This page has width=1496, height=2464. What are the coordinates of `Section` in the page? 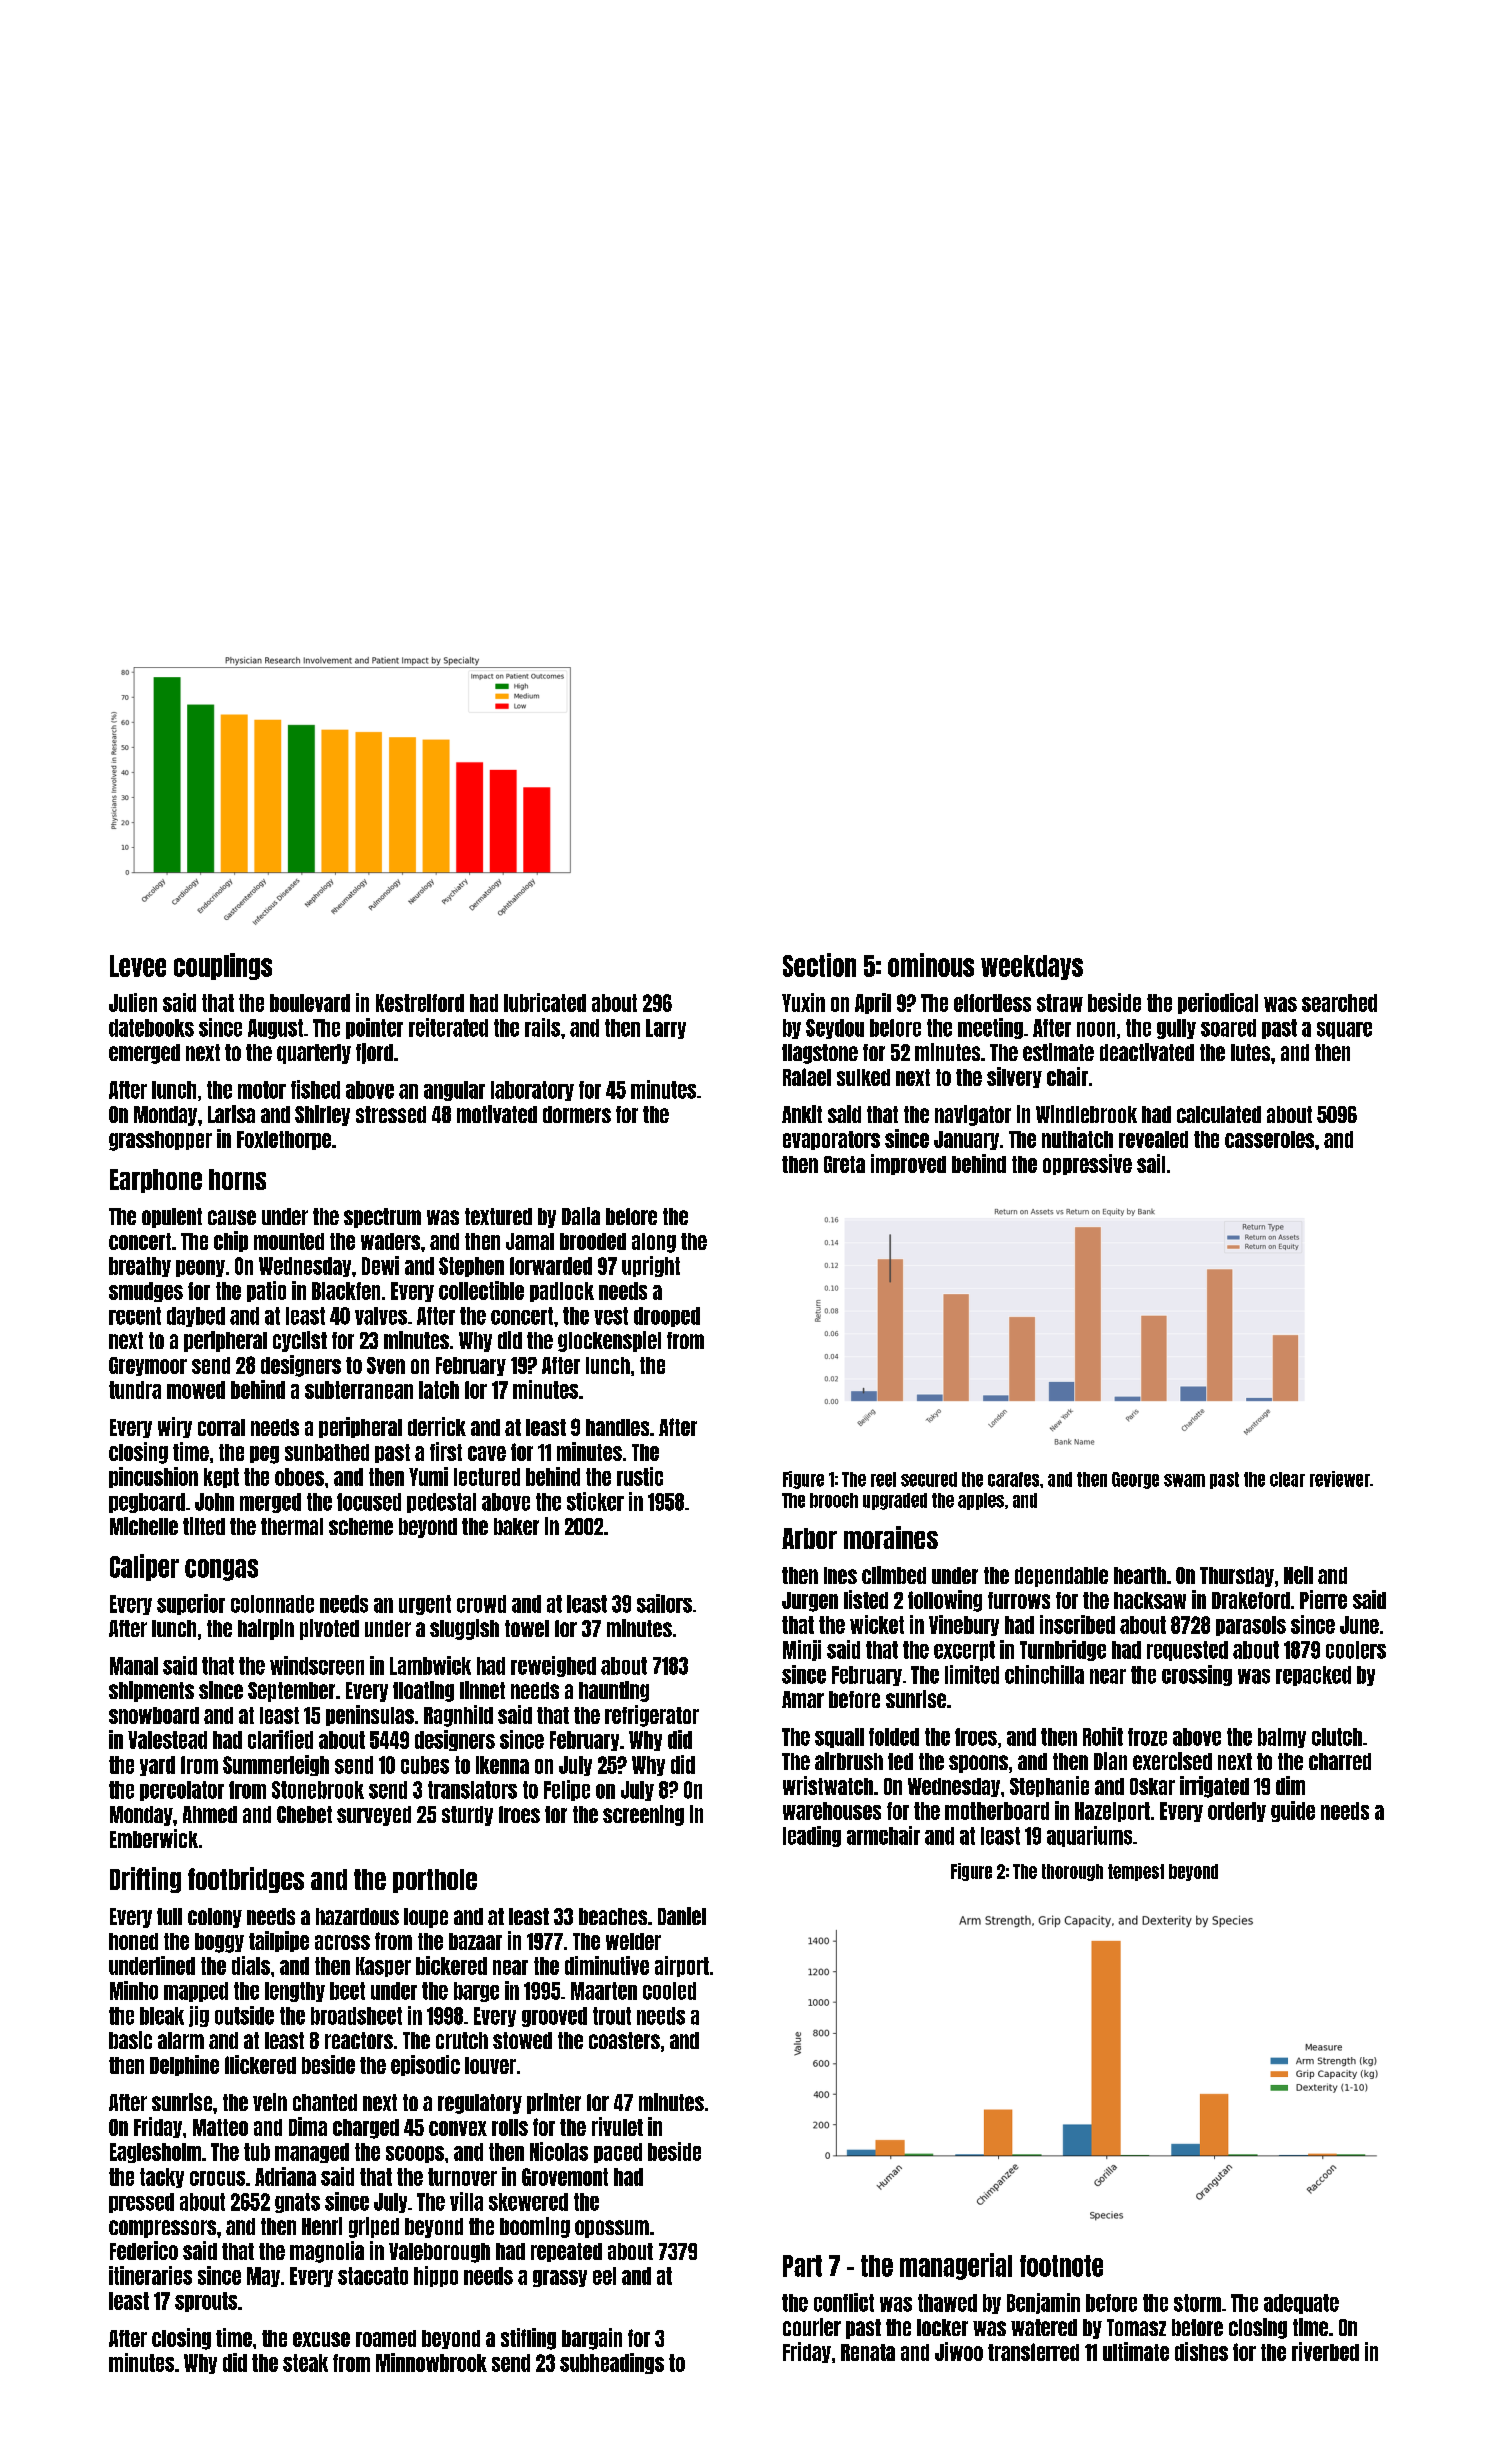 It's located at (819, 965).
